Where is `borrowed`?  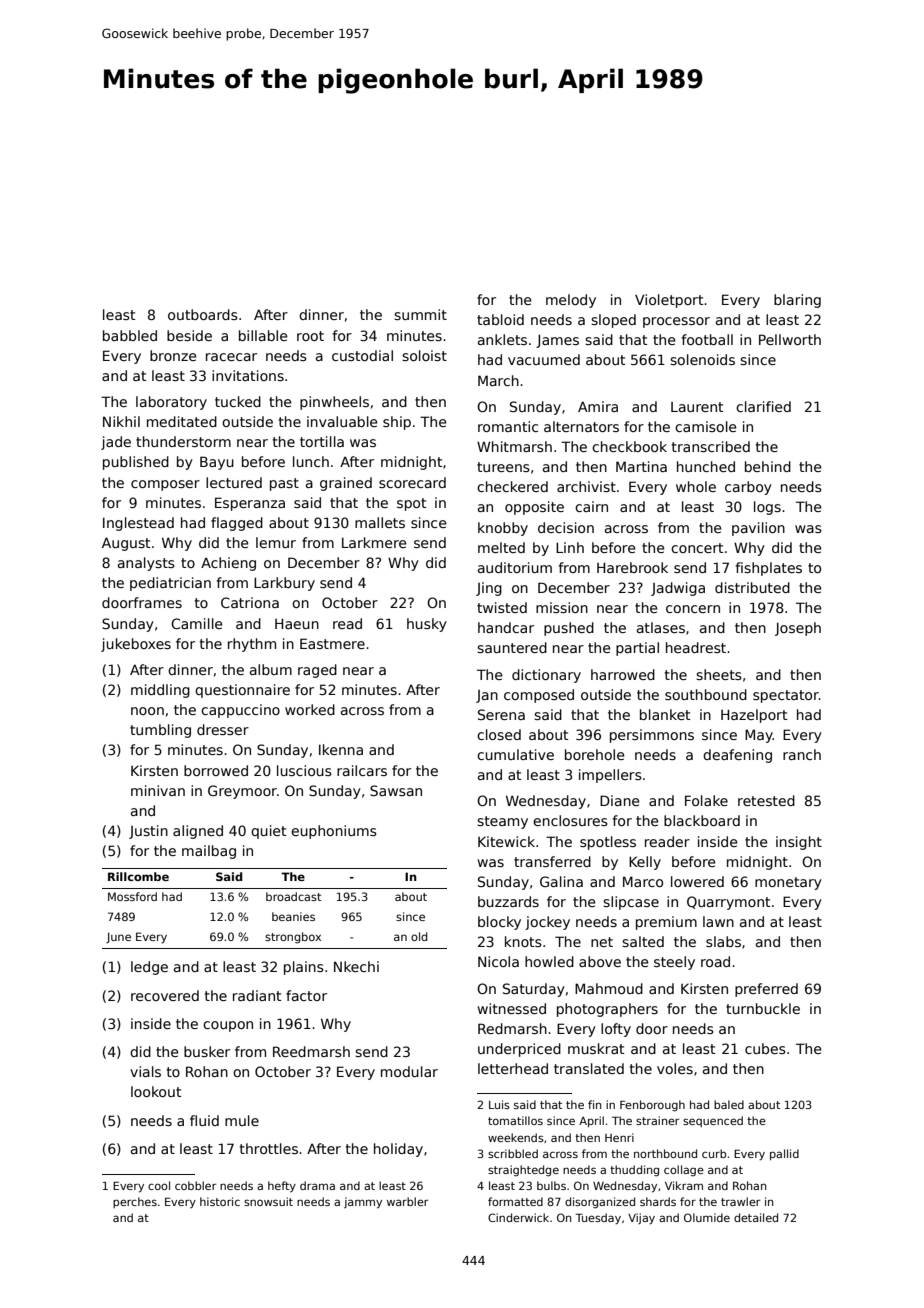
borrowed is located at coordinates (216, 770).
